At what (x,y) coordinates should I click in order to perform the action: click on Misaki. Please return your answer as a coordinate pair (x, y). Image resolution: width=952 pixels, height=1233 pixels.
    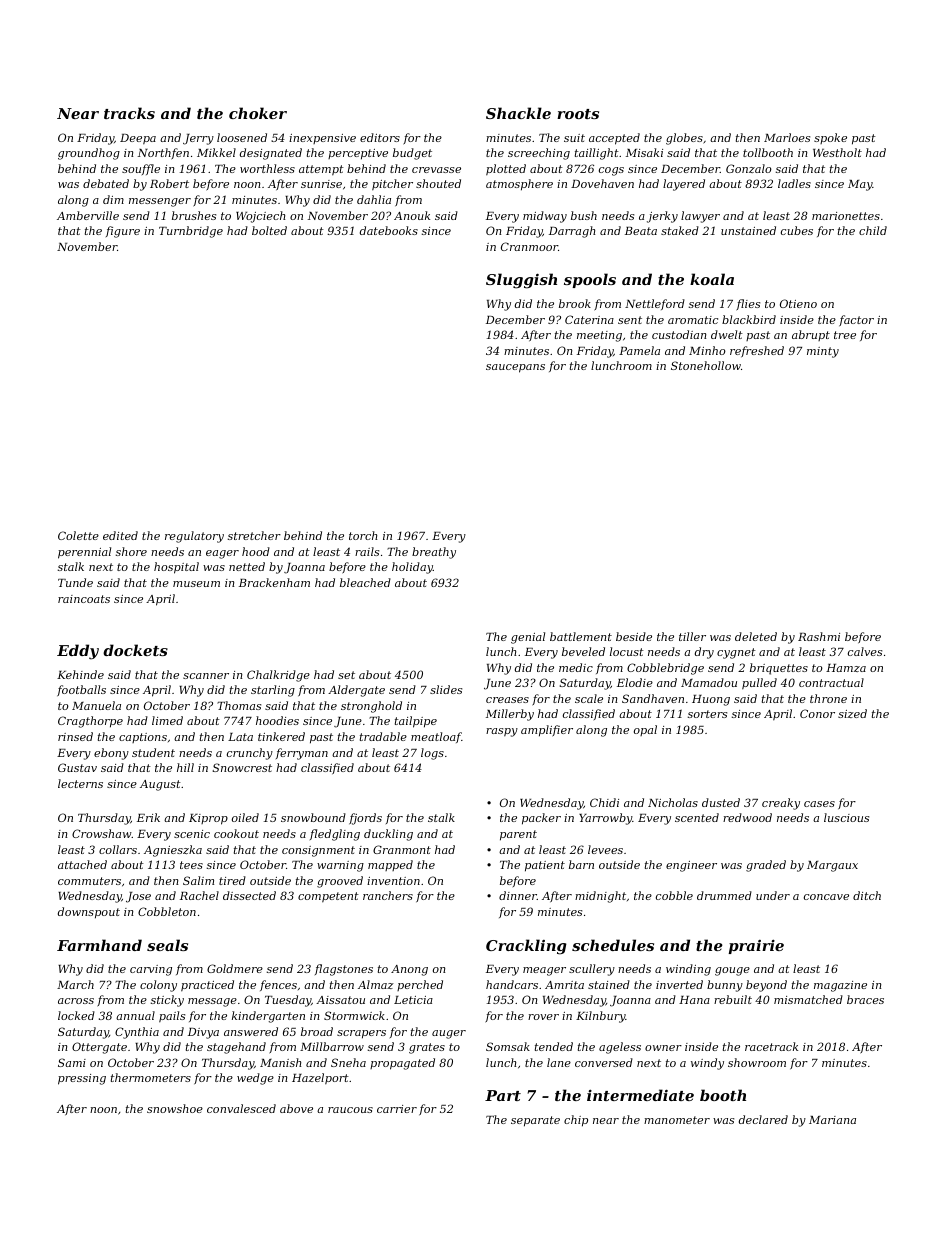
    Looking at the image, I should click on (644, 152).
